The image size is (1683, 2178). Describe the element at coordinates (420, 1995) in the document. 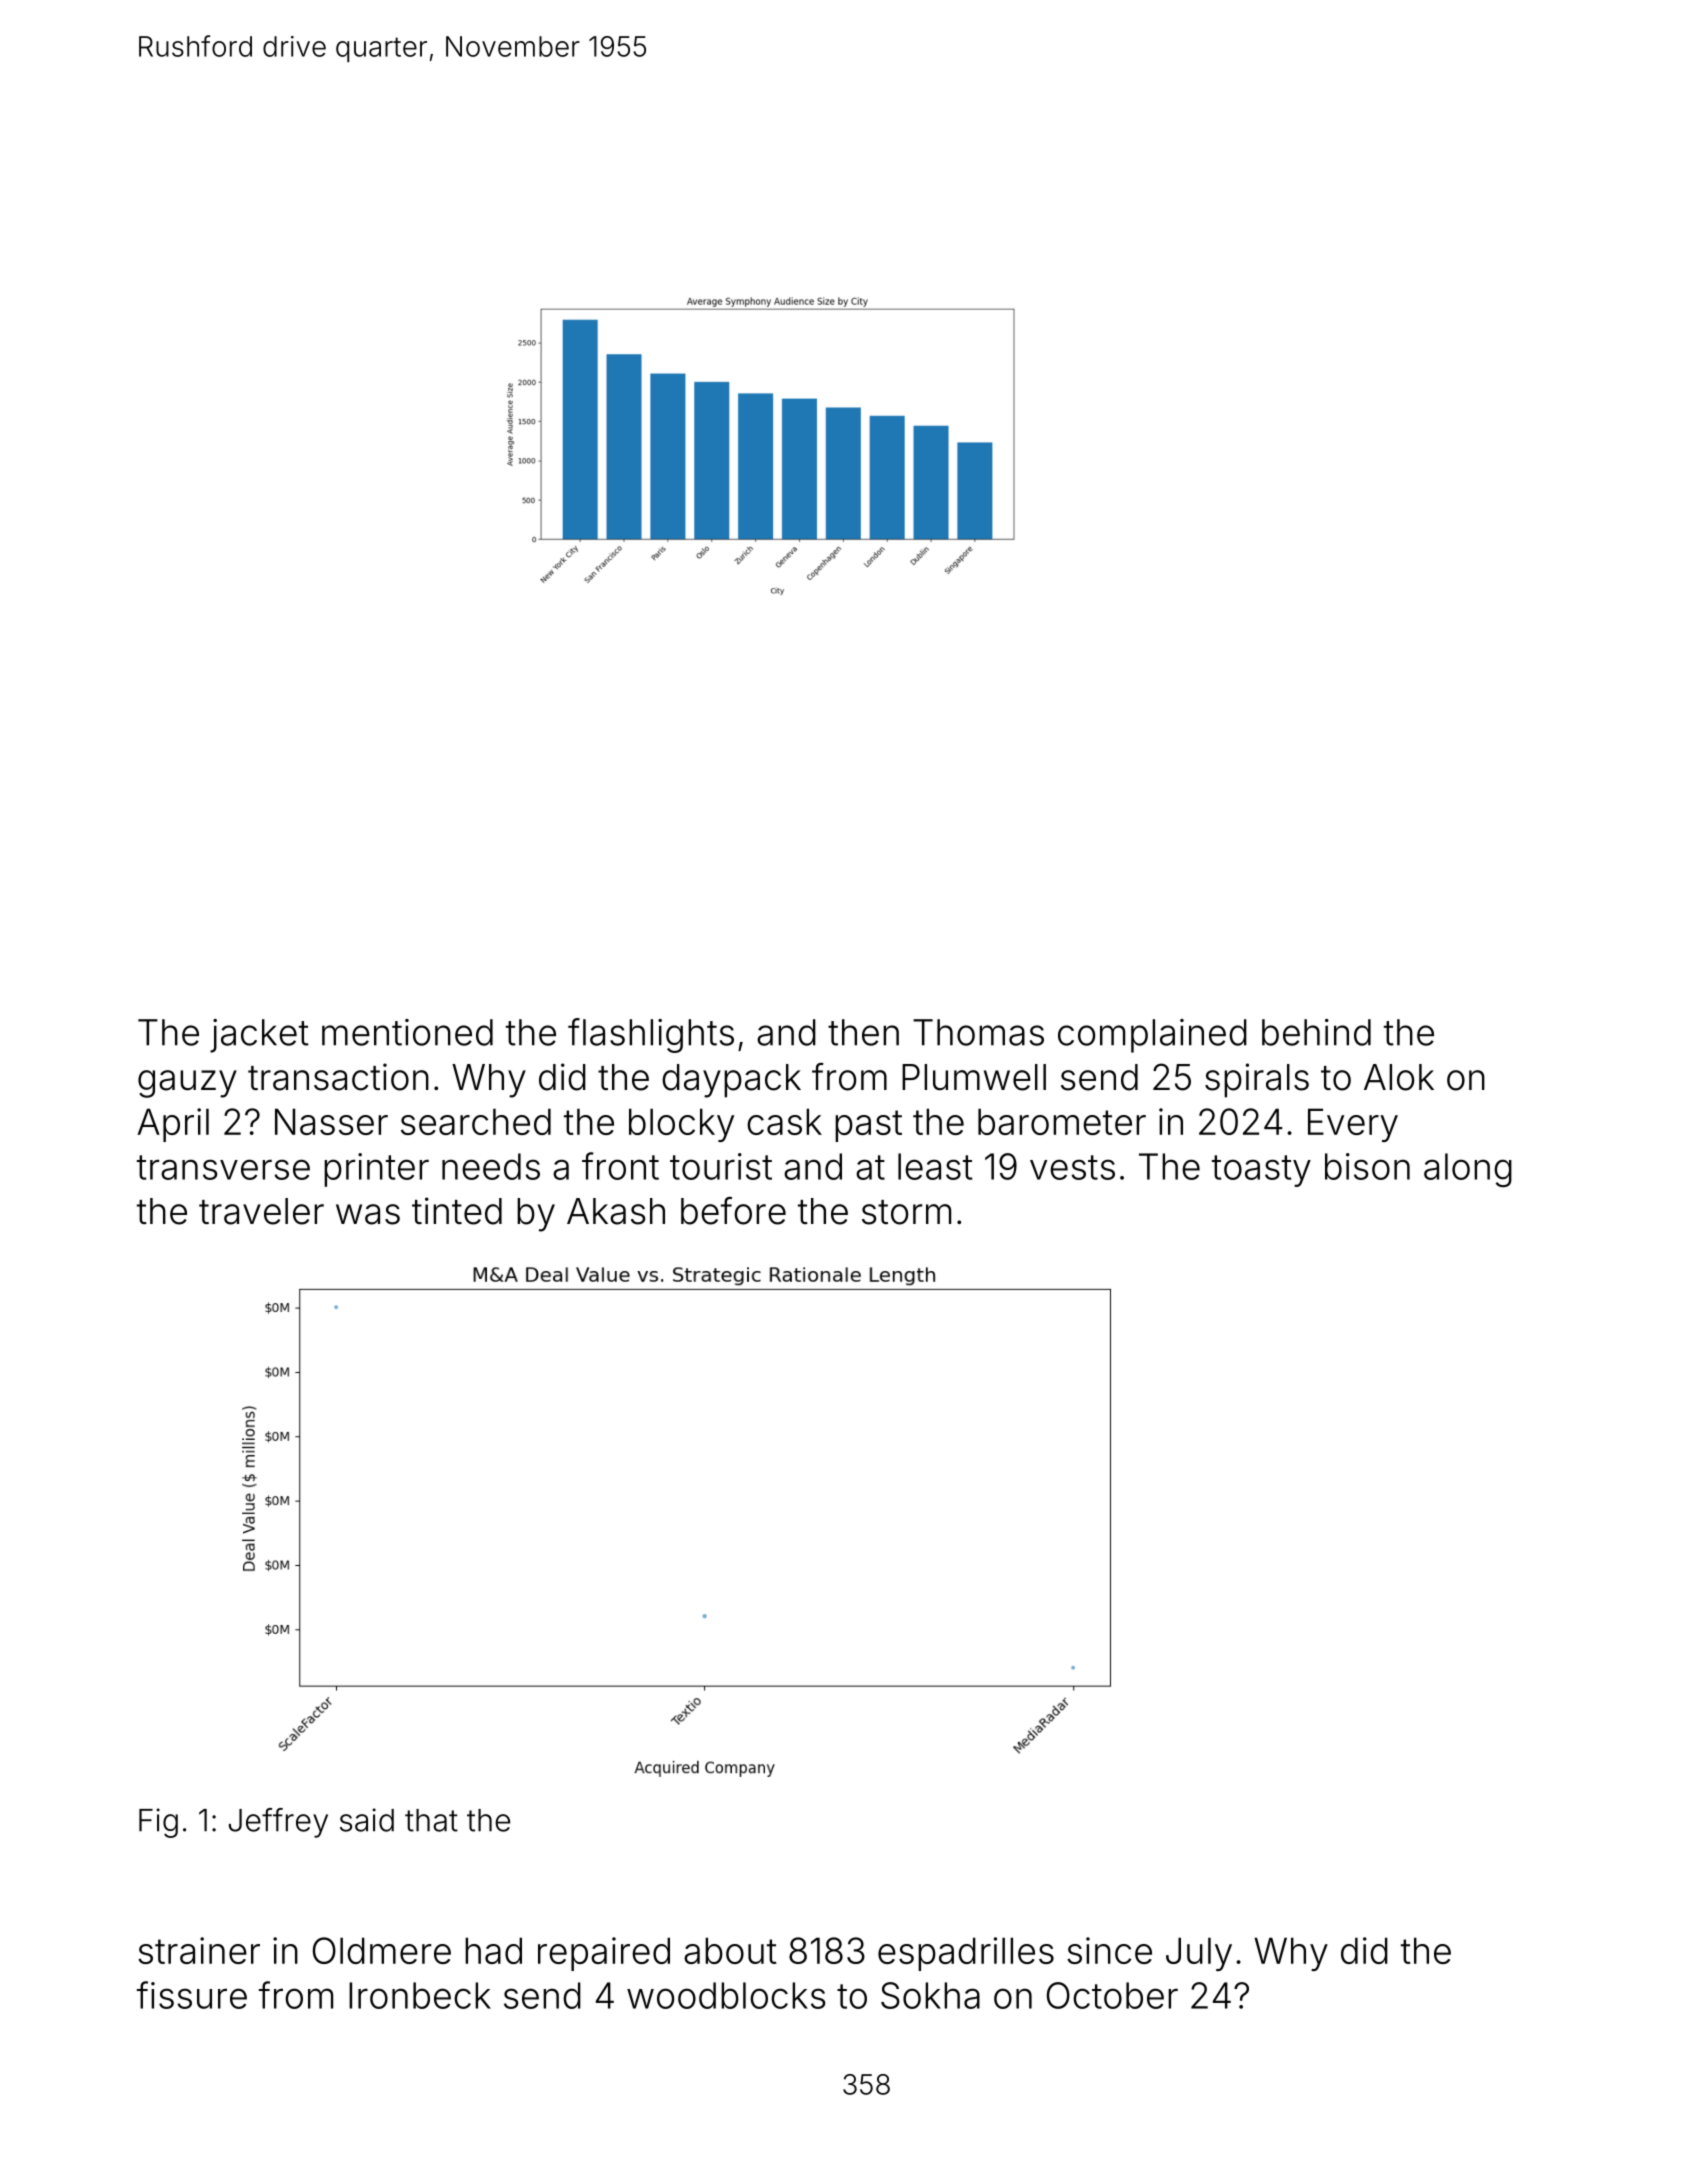

I see `Ironbeck` at that location.
